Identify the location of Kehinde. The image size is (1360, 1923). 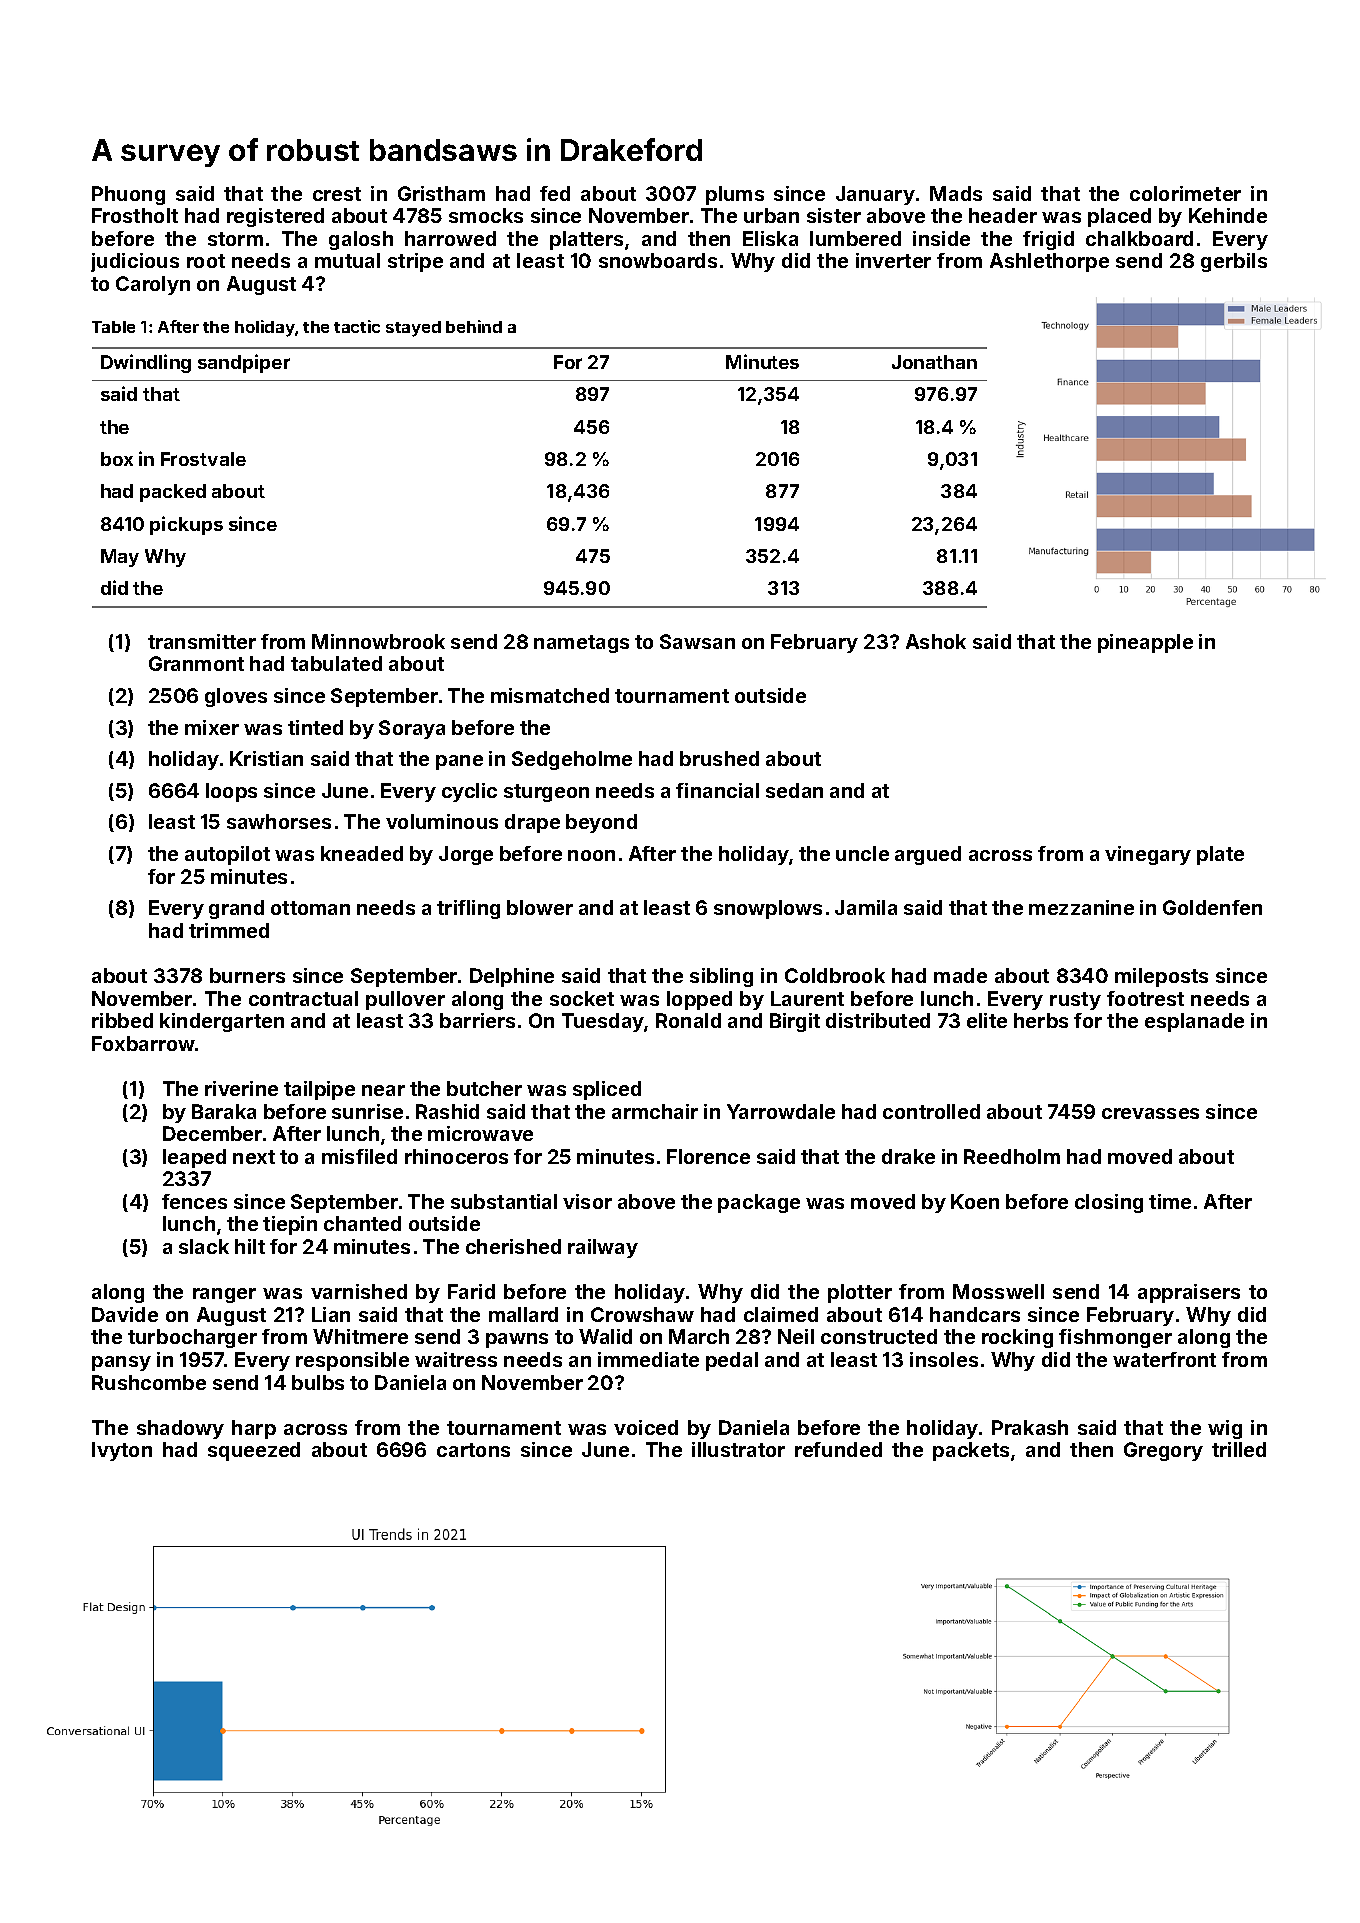
(1228, 215).
